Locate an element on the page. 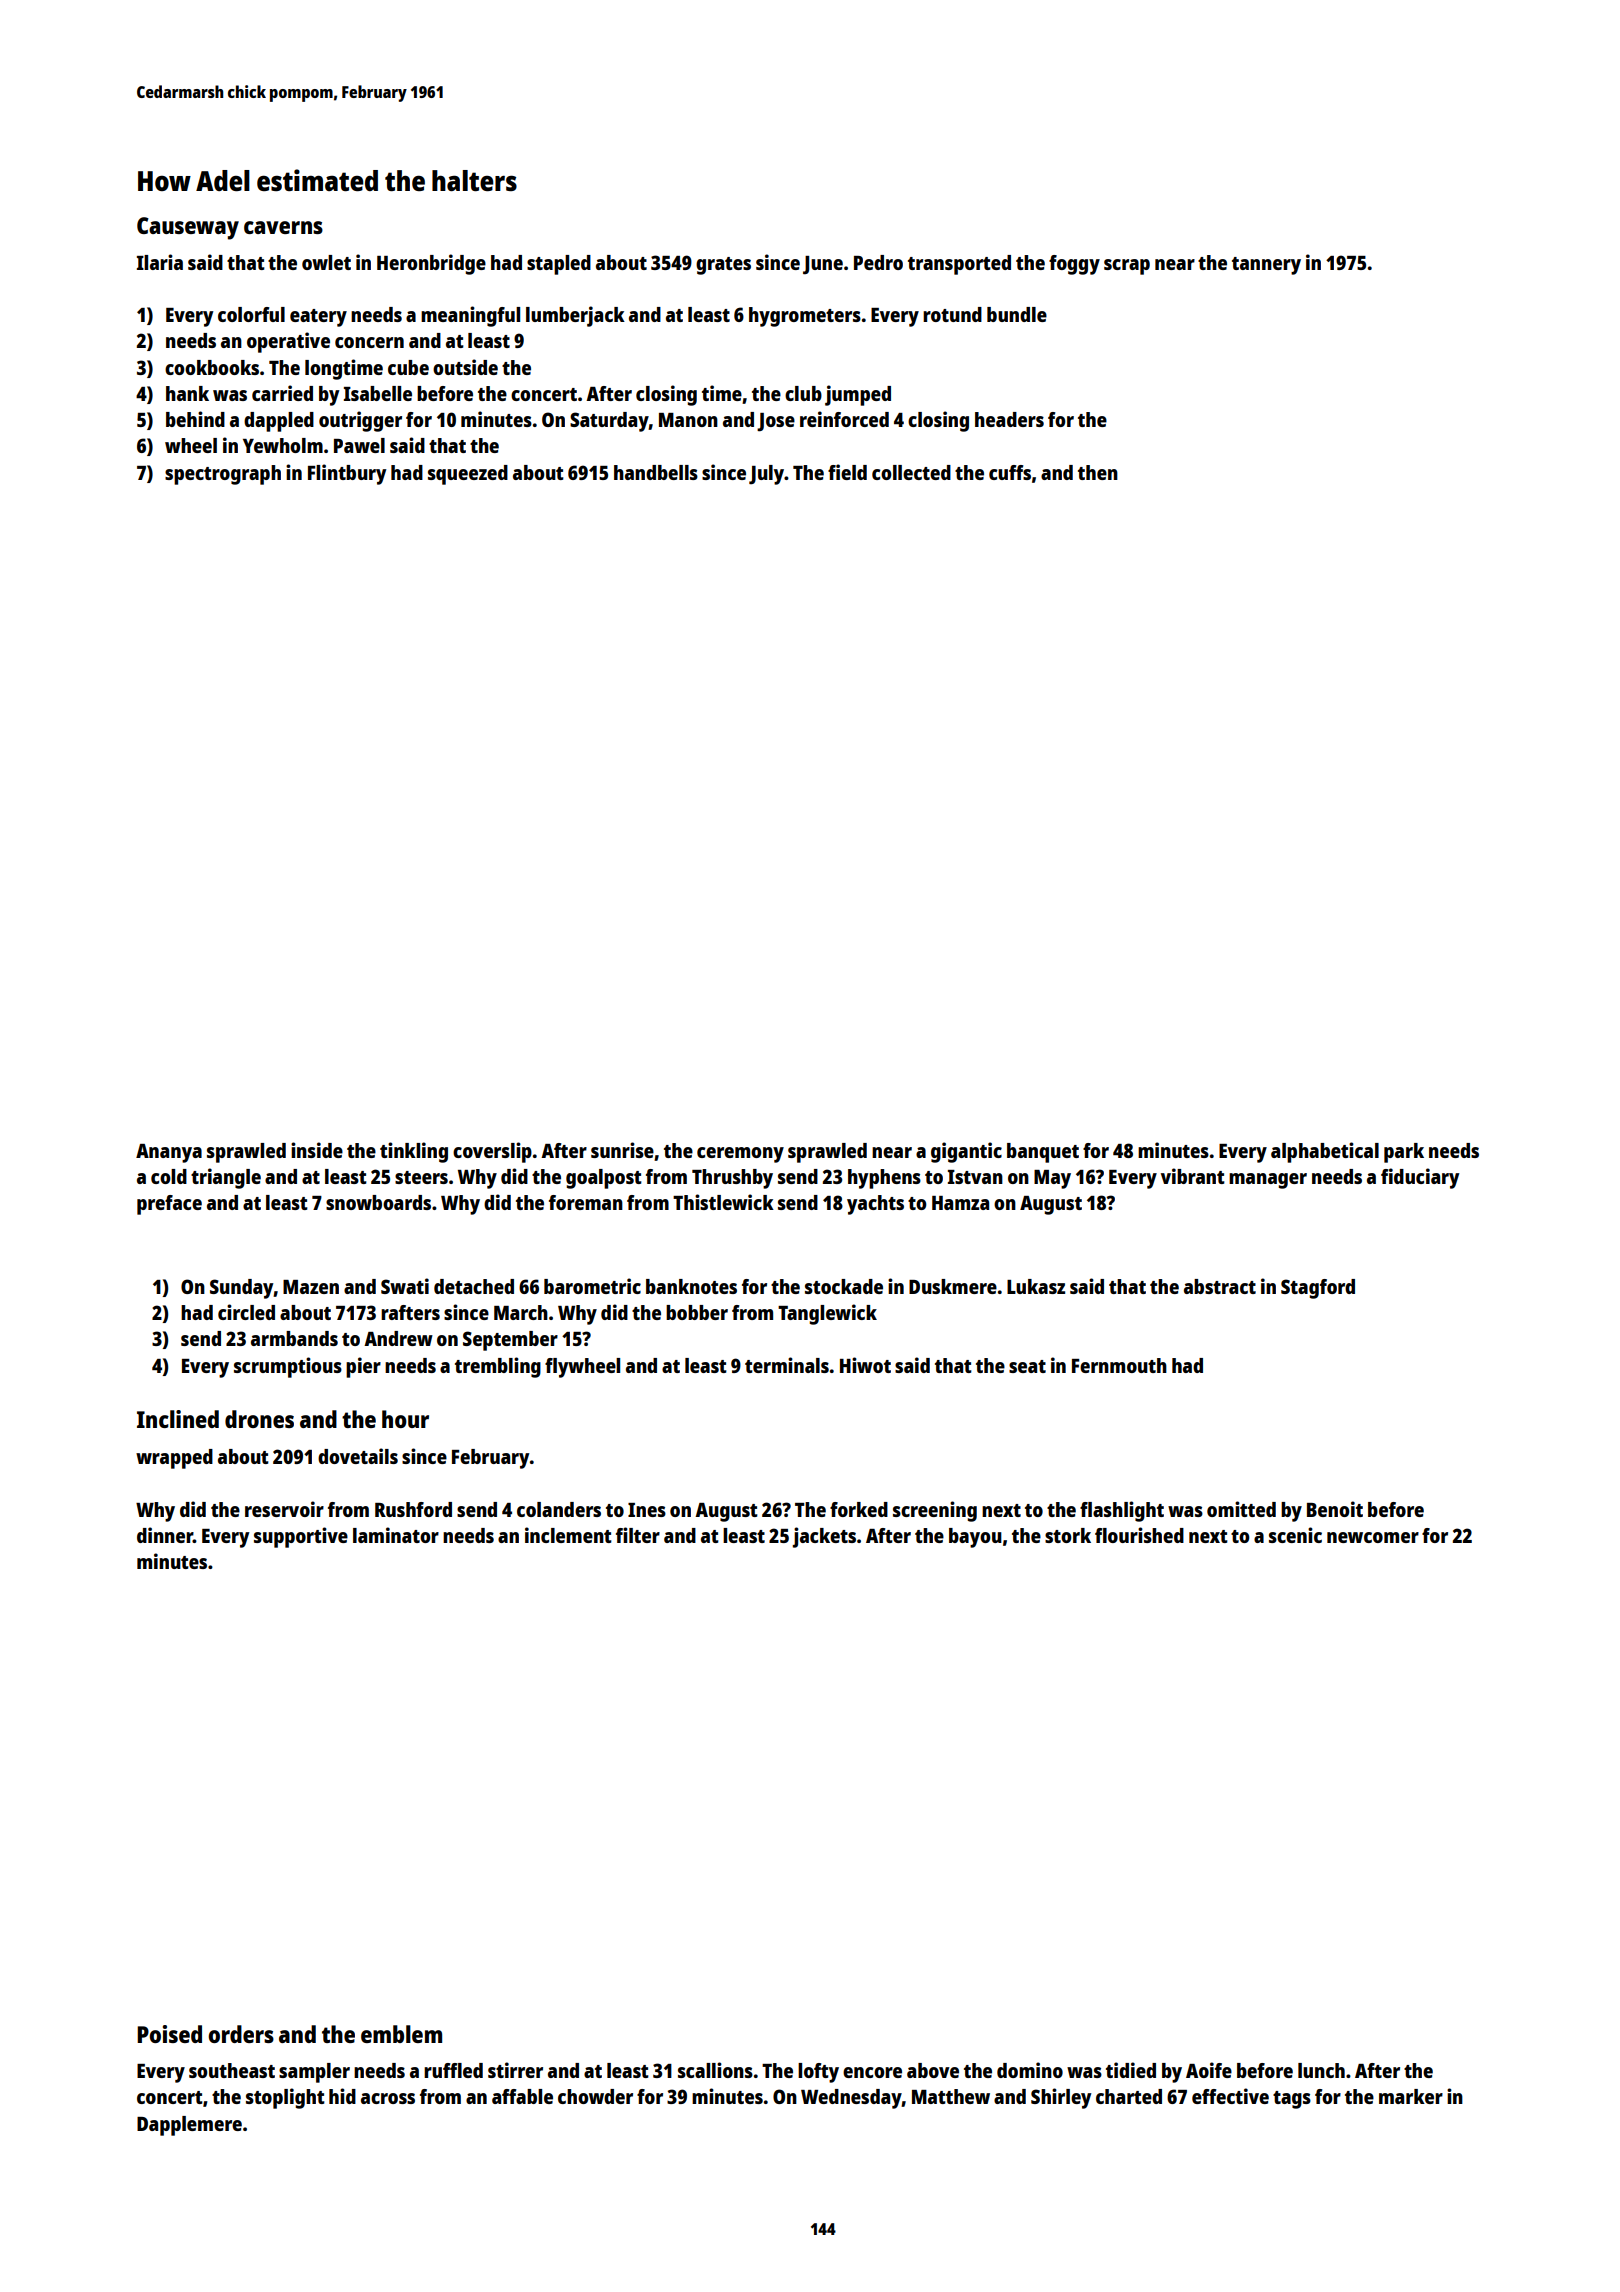 The image size is (1620, 2292). bayou is located at coordinates (975, 1538).
